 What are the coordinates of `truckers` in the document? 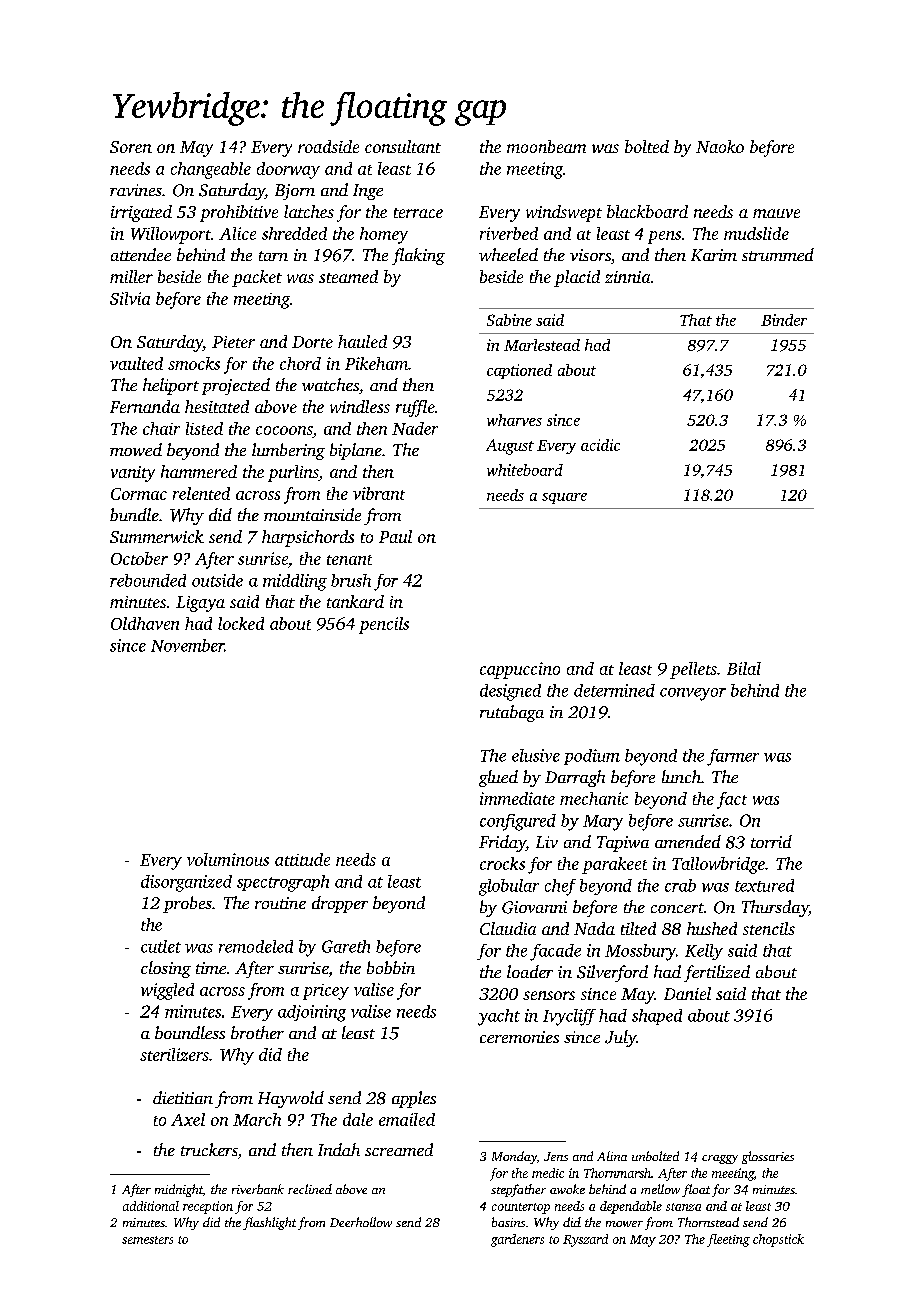 It's located at (209, 1149).
